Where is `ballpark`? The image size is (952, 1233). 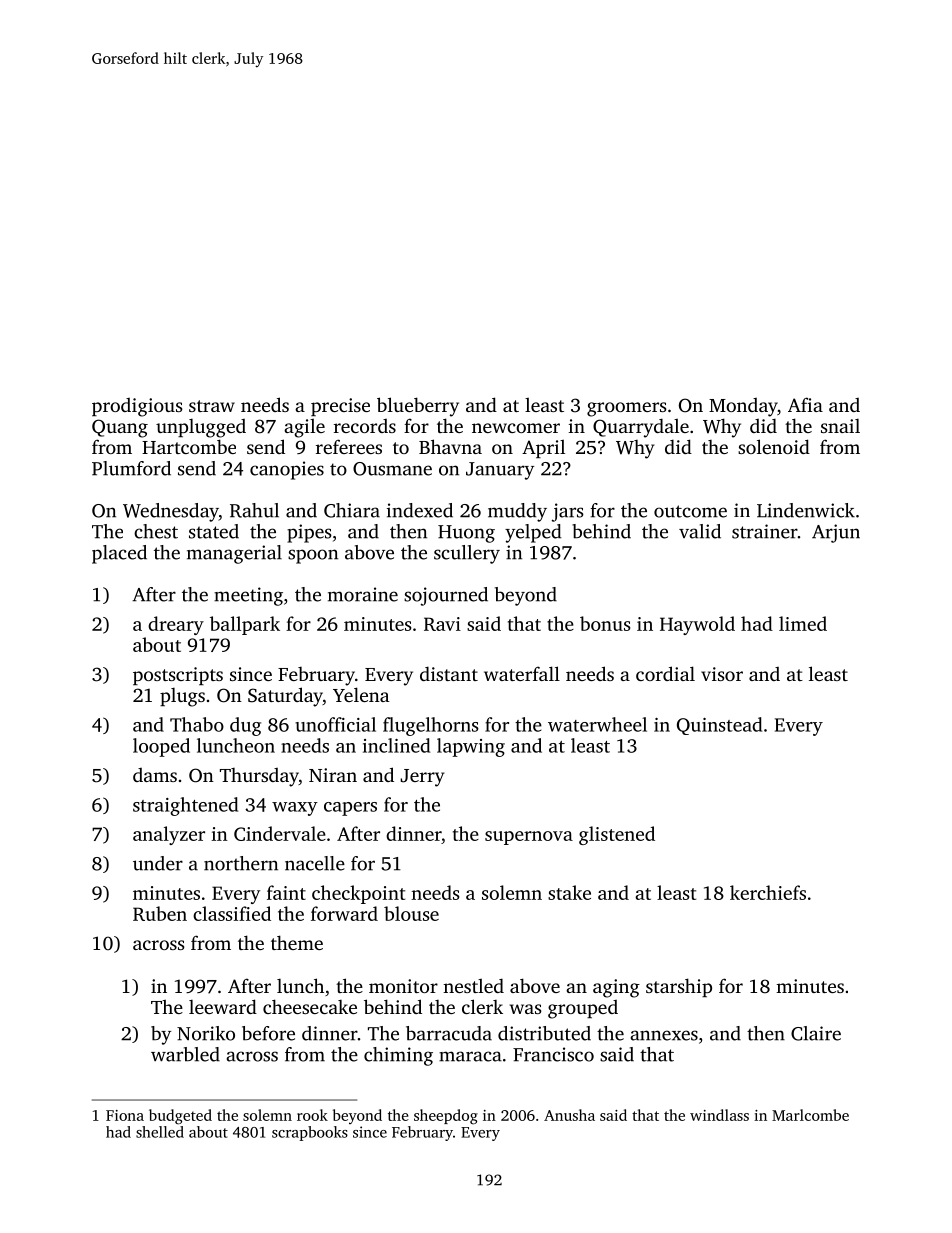 ballpark is located at coordinates (245, 625).
